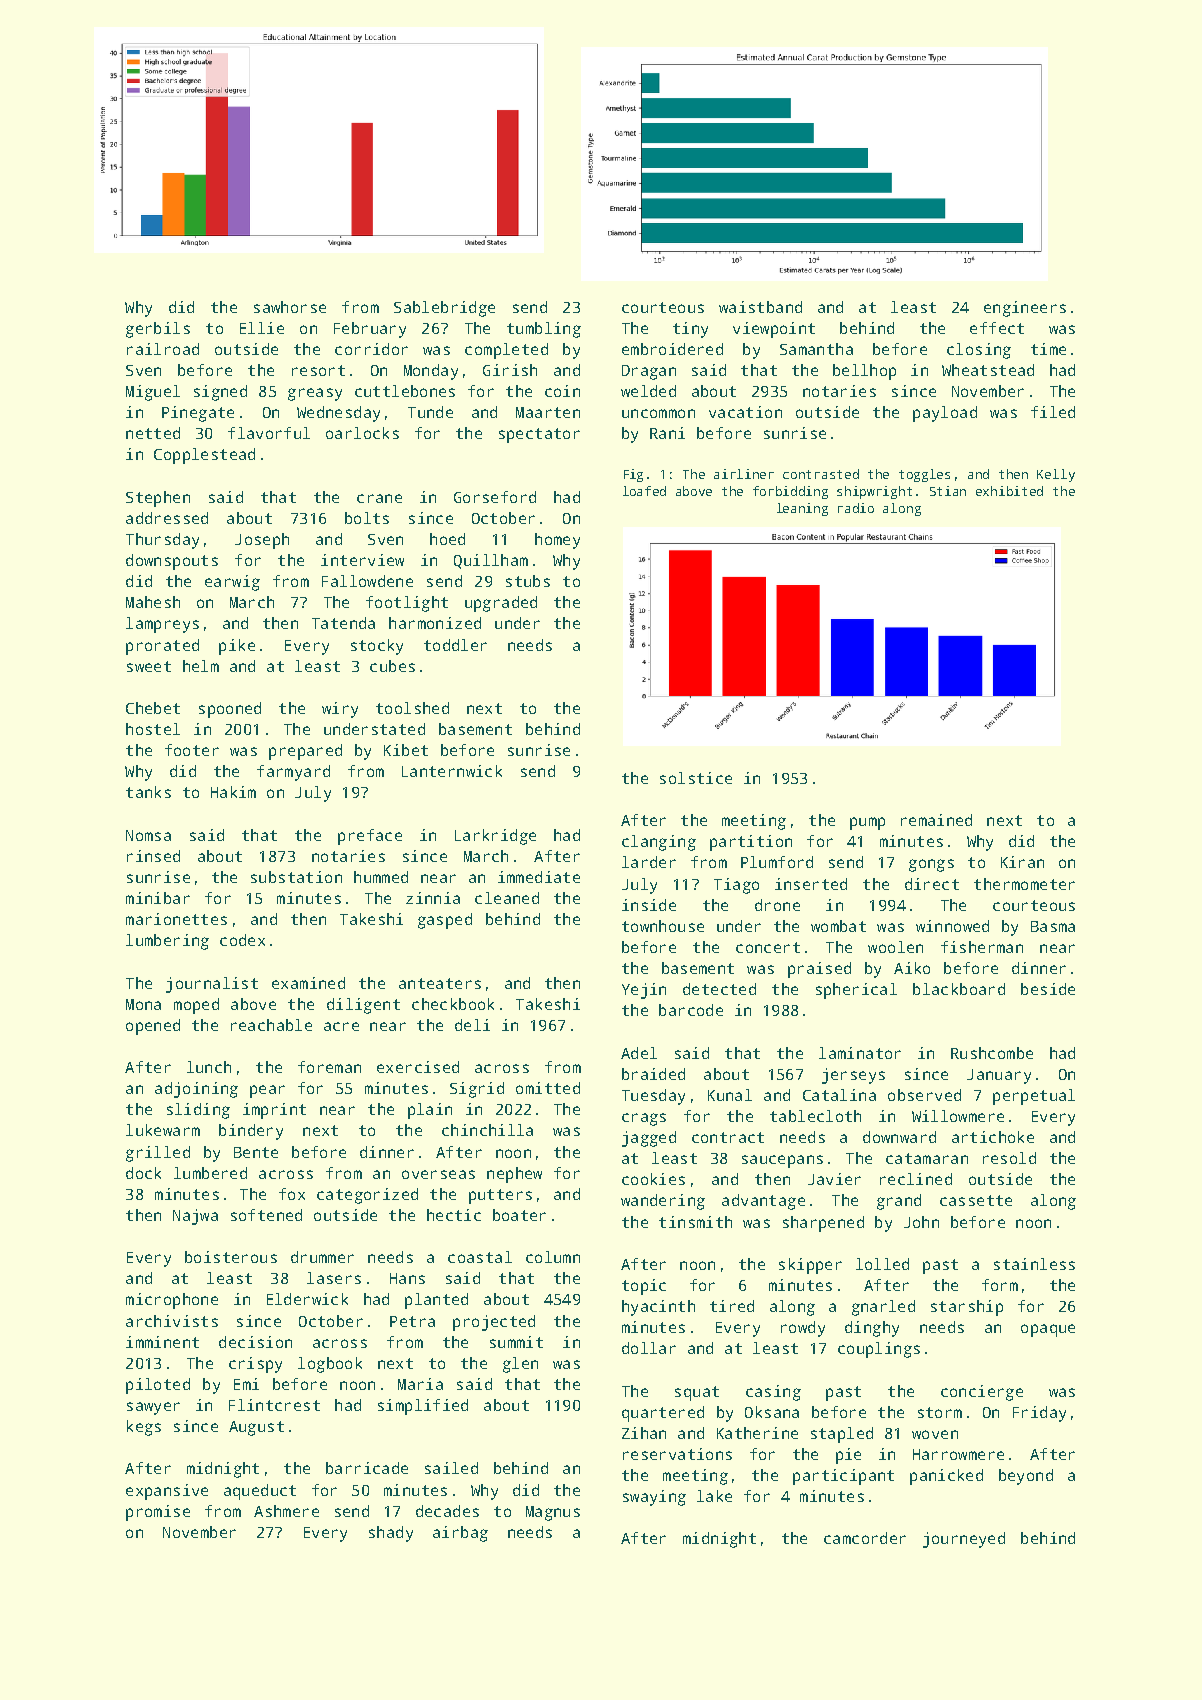 This screenshot has width=1202, height=1700. Describe the element at coordinates (696, 778) in the screenshot. I see `solstice` at that location.
